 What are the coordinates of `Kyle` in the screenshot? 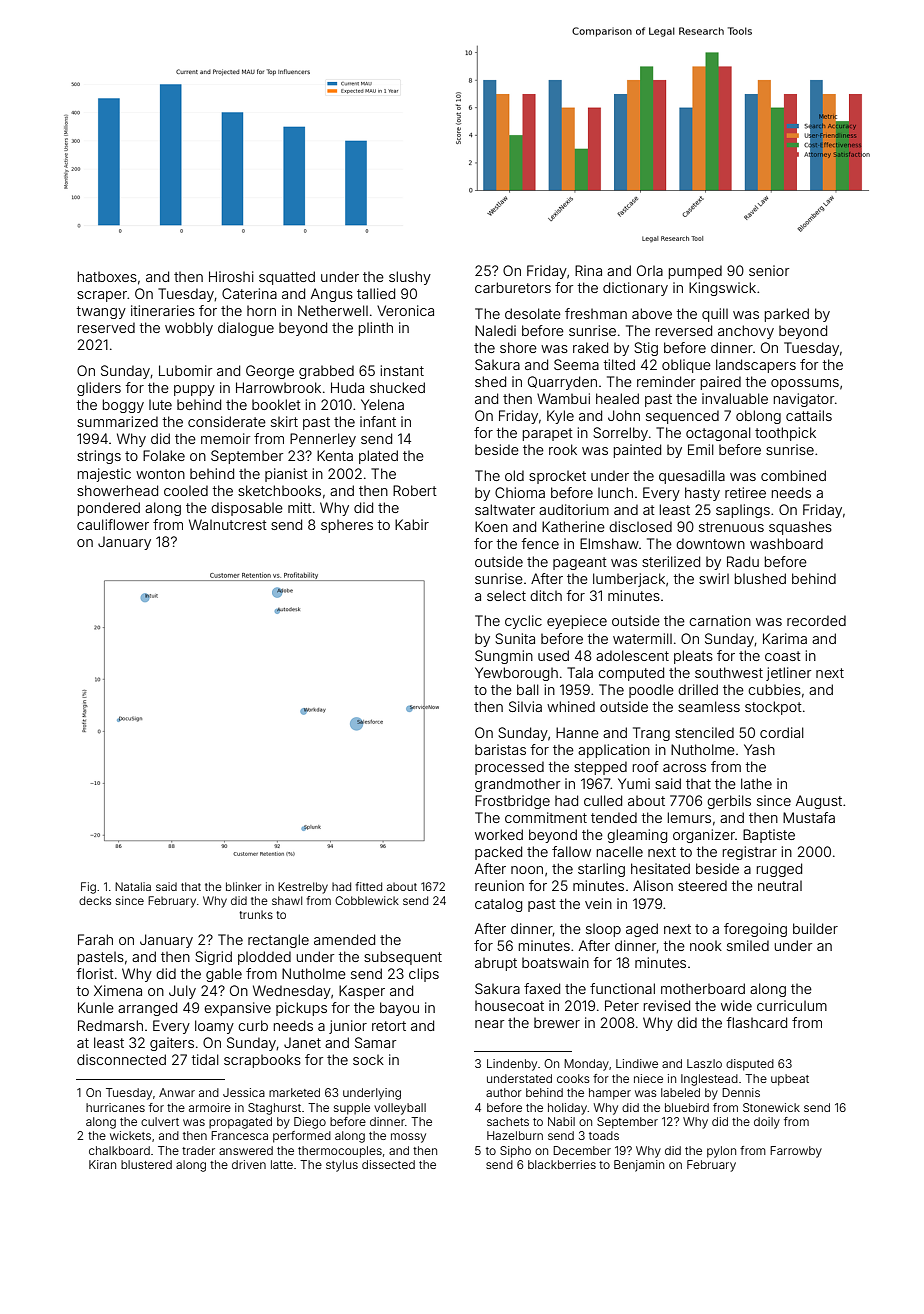 It's located at (560, 417).
